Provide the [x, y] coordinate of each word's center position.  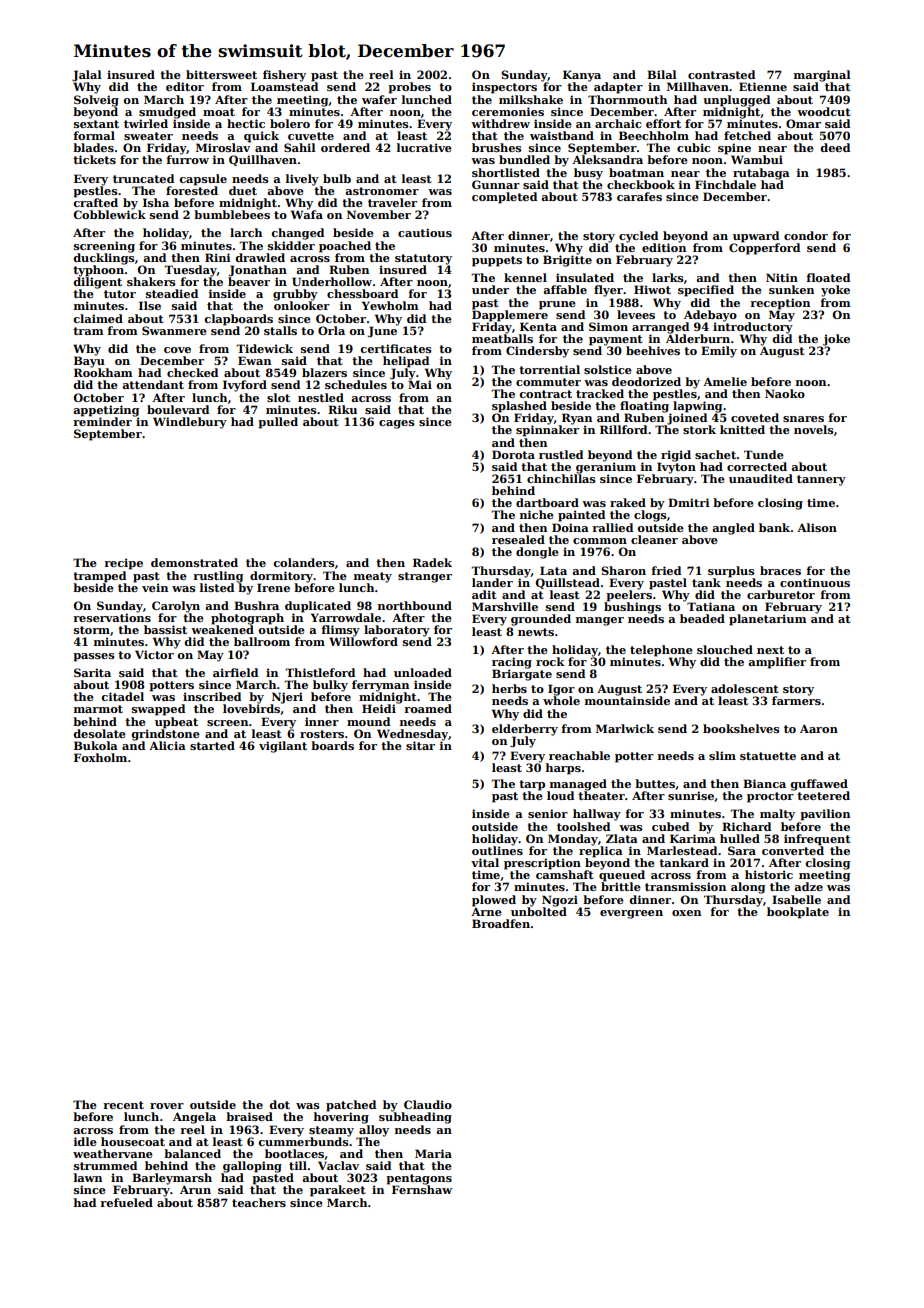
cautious [425, 232]
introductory [753, 328]
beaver [249, 281]
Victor [154, 654]
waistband [562, 135]
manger [600, 621]
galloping [252, 1167]
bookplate [798, 913]
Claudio [428, 1104]
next [770, 650]
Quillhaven [263, 160]
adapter [618, 88]
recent [123, 1105]
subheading [415, 1118]
